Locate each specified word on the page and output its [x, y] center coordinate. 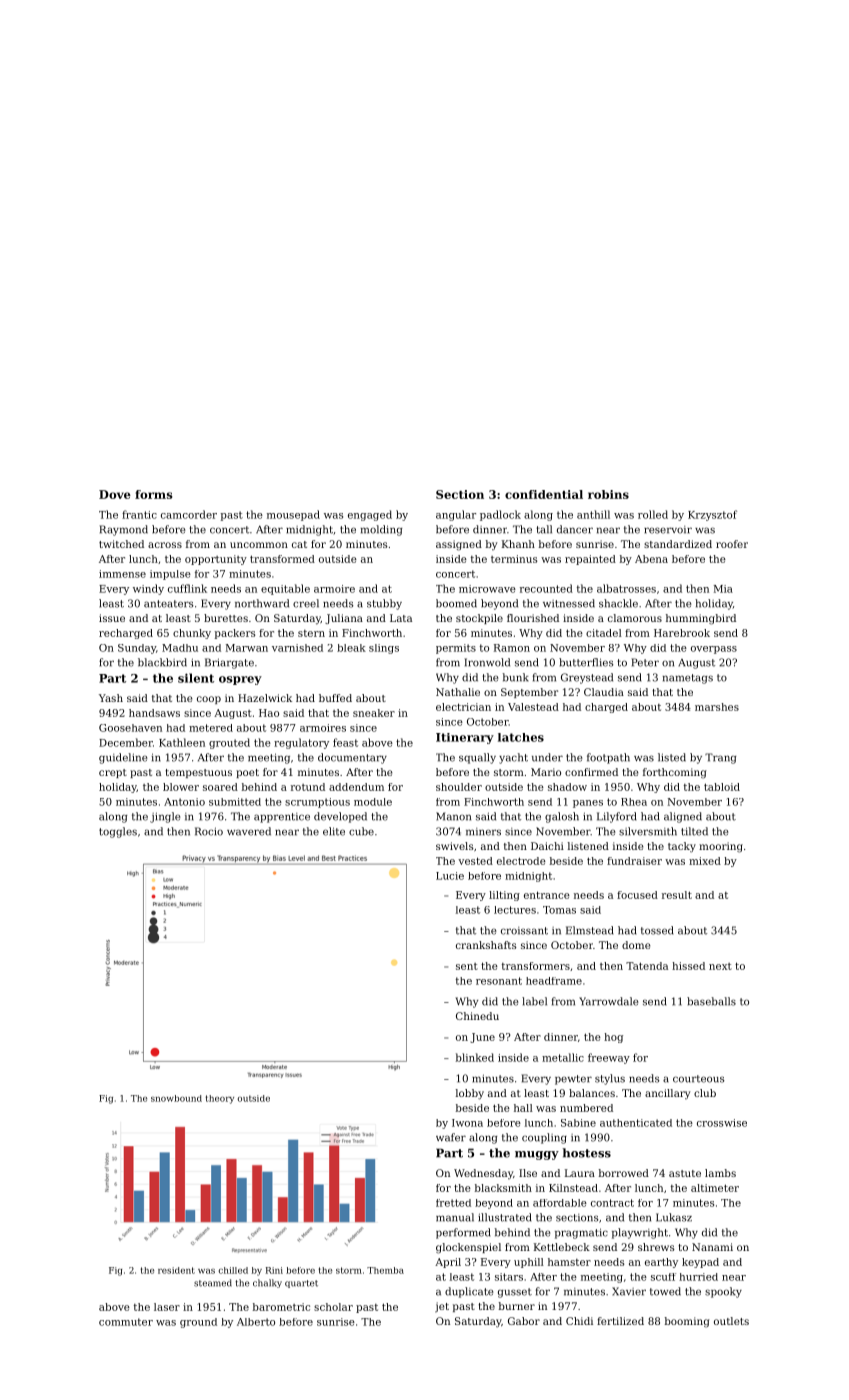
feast [345, 742]
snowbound [176, 1098]
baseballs [711, 1001]
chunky [192, 634]
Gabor [524, 1321]
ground [198, 1323]
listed [672, 757]
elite [334, 831]
